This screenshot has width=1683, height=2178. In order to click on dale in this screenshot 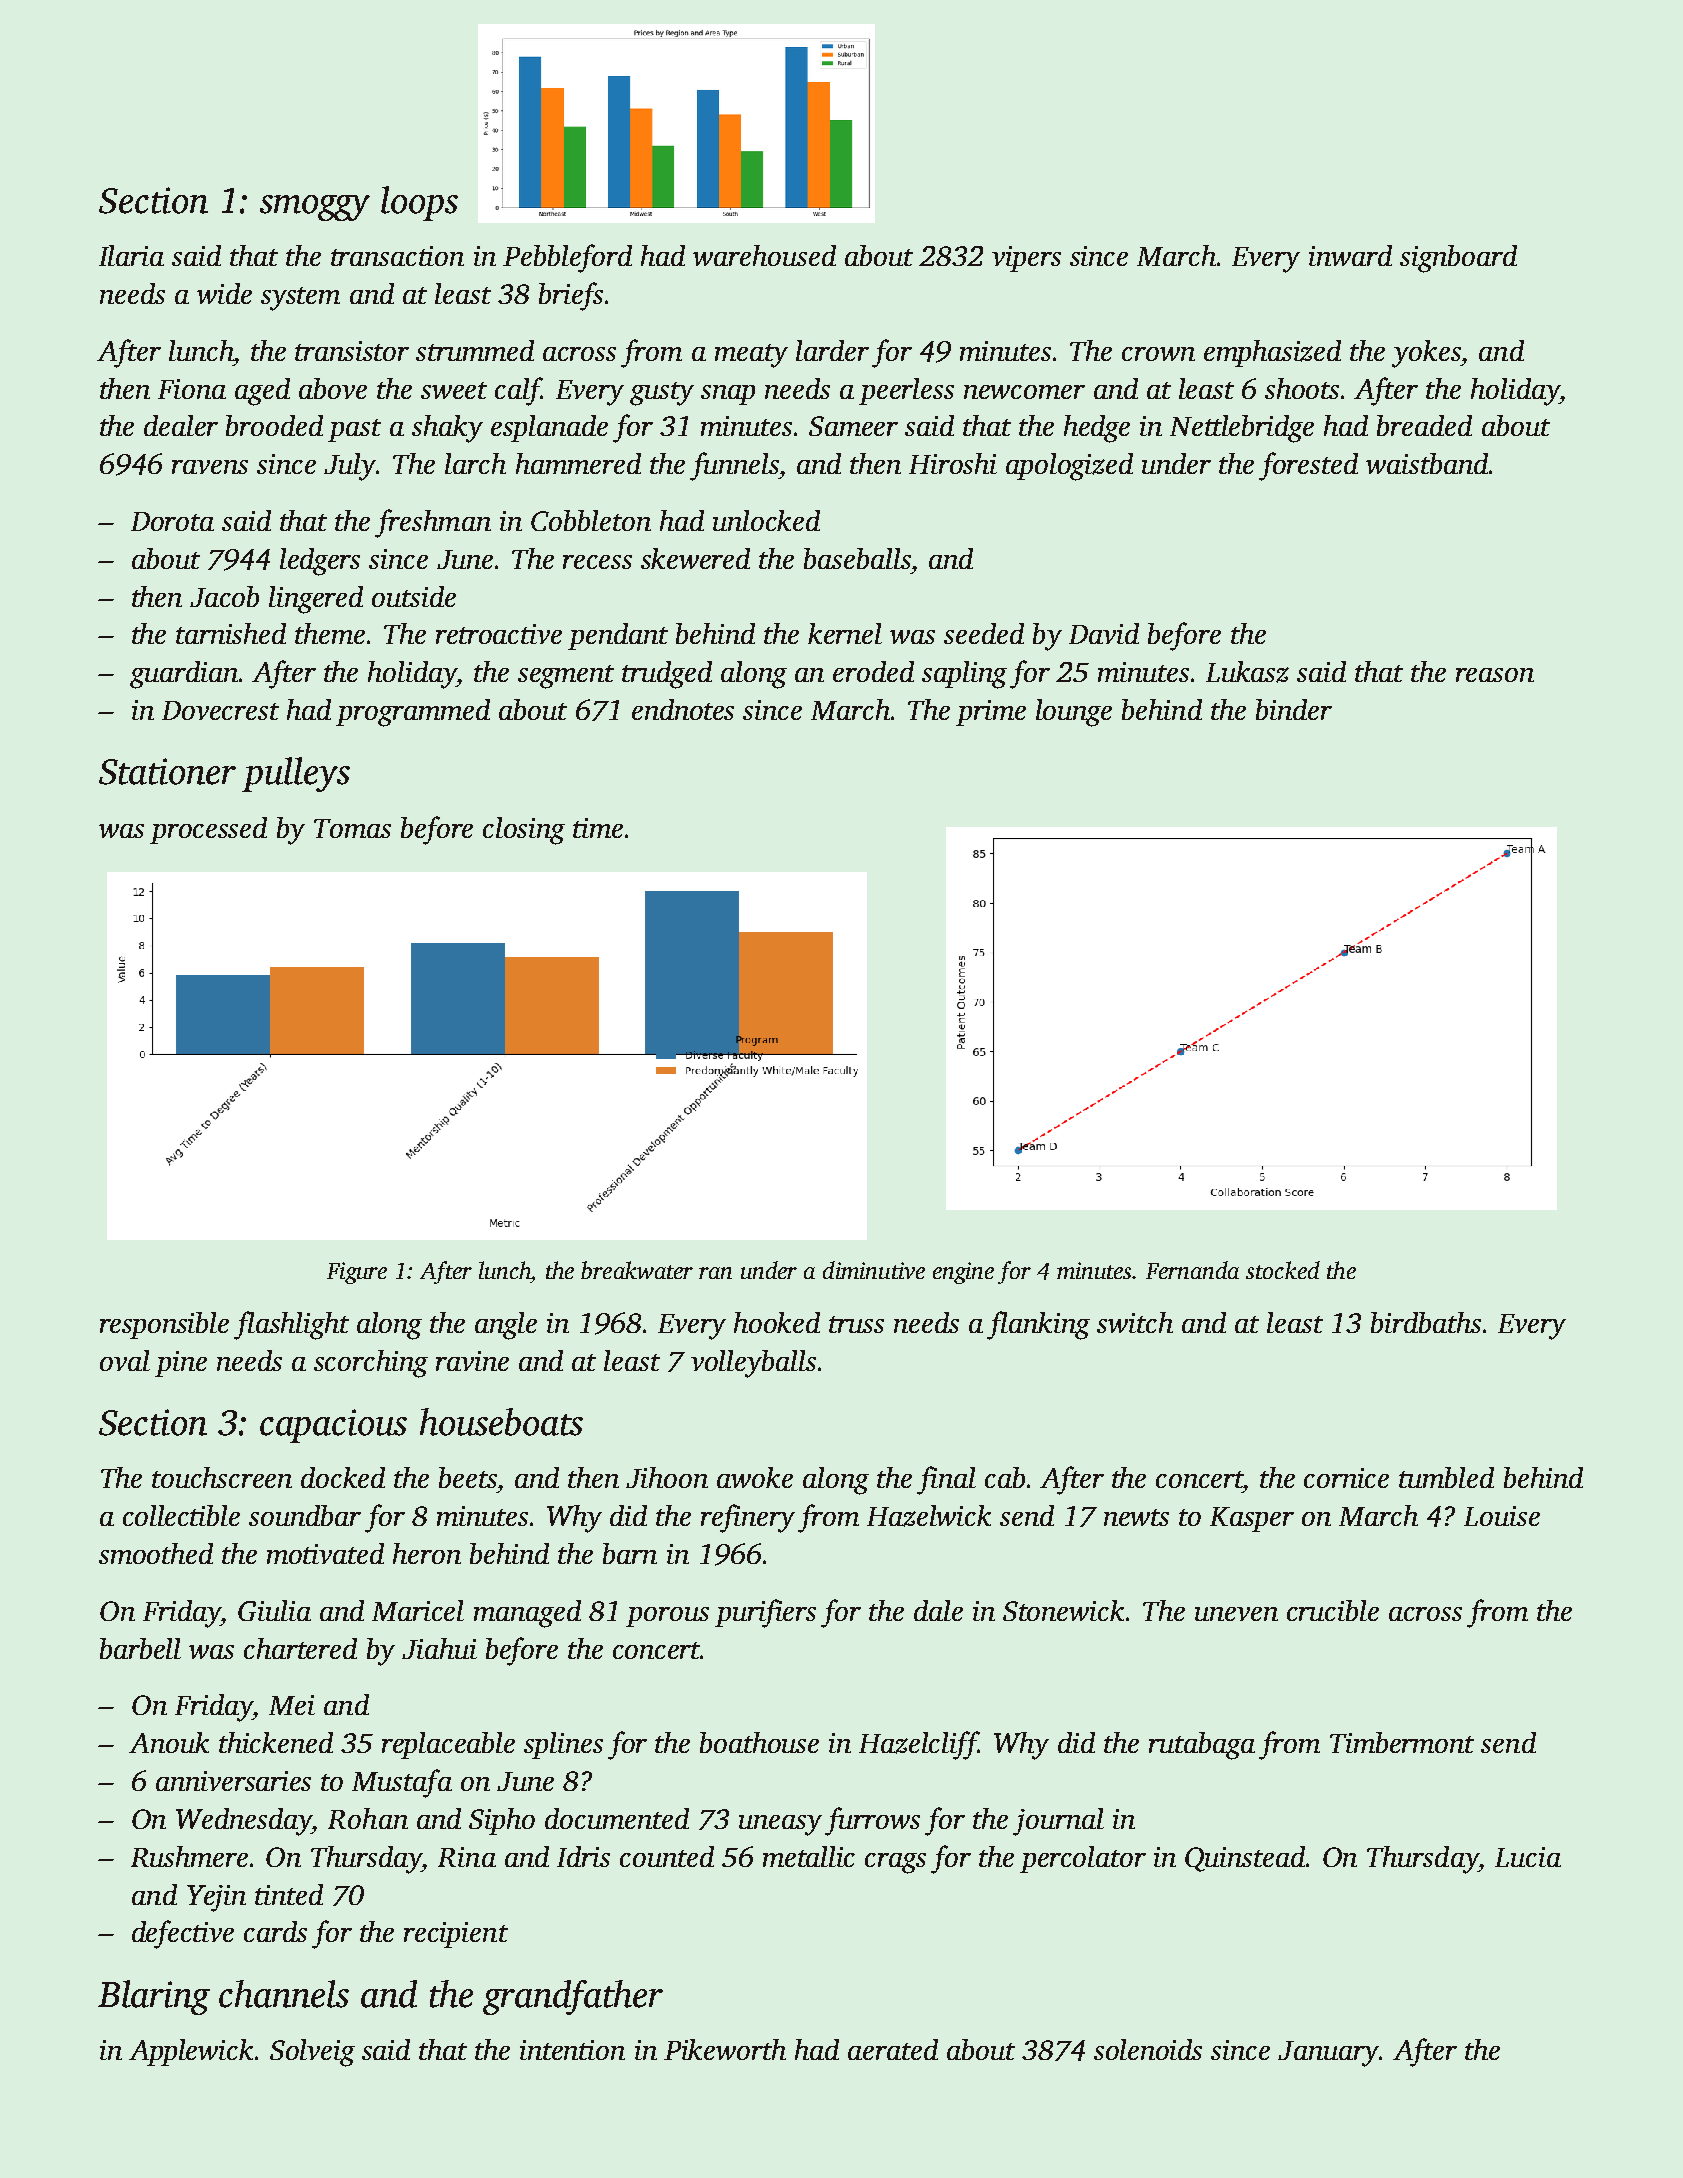, I will do `click(938, 1610)`.
